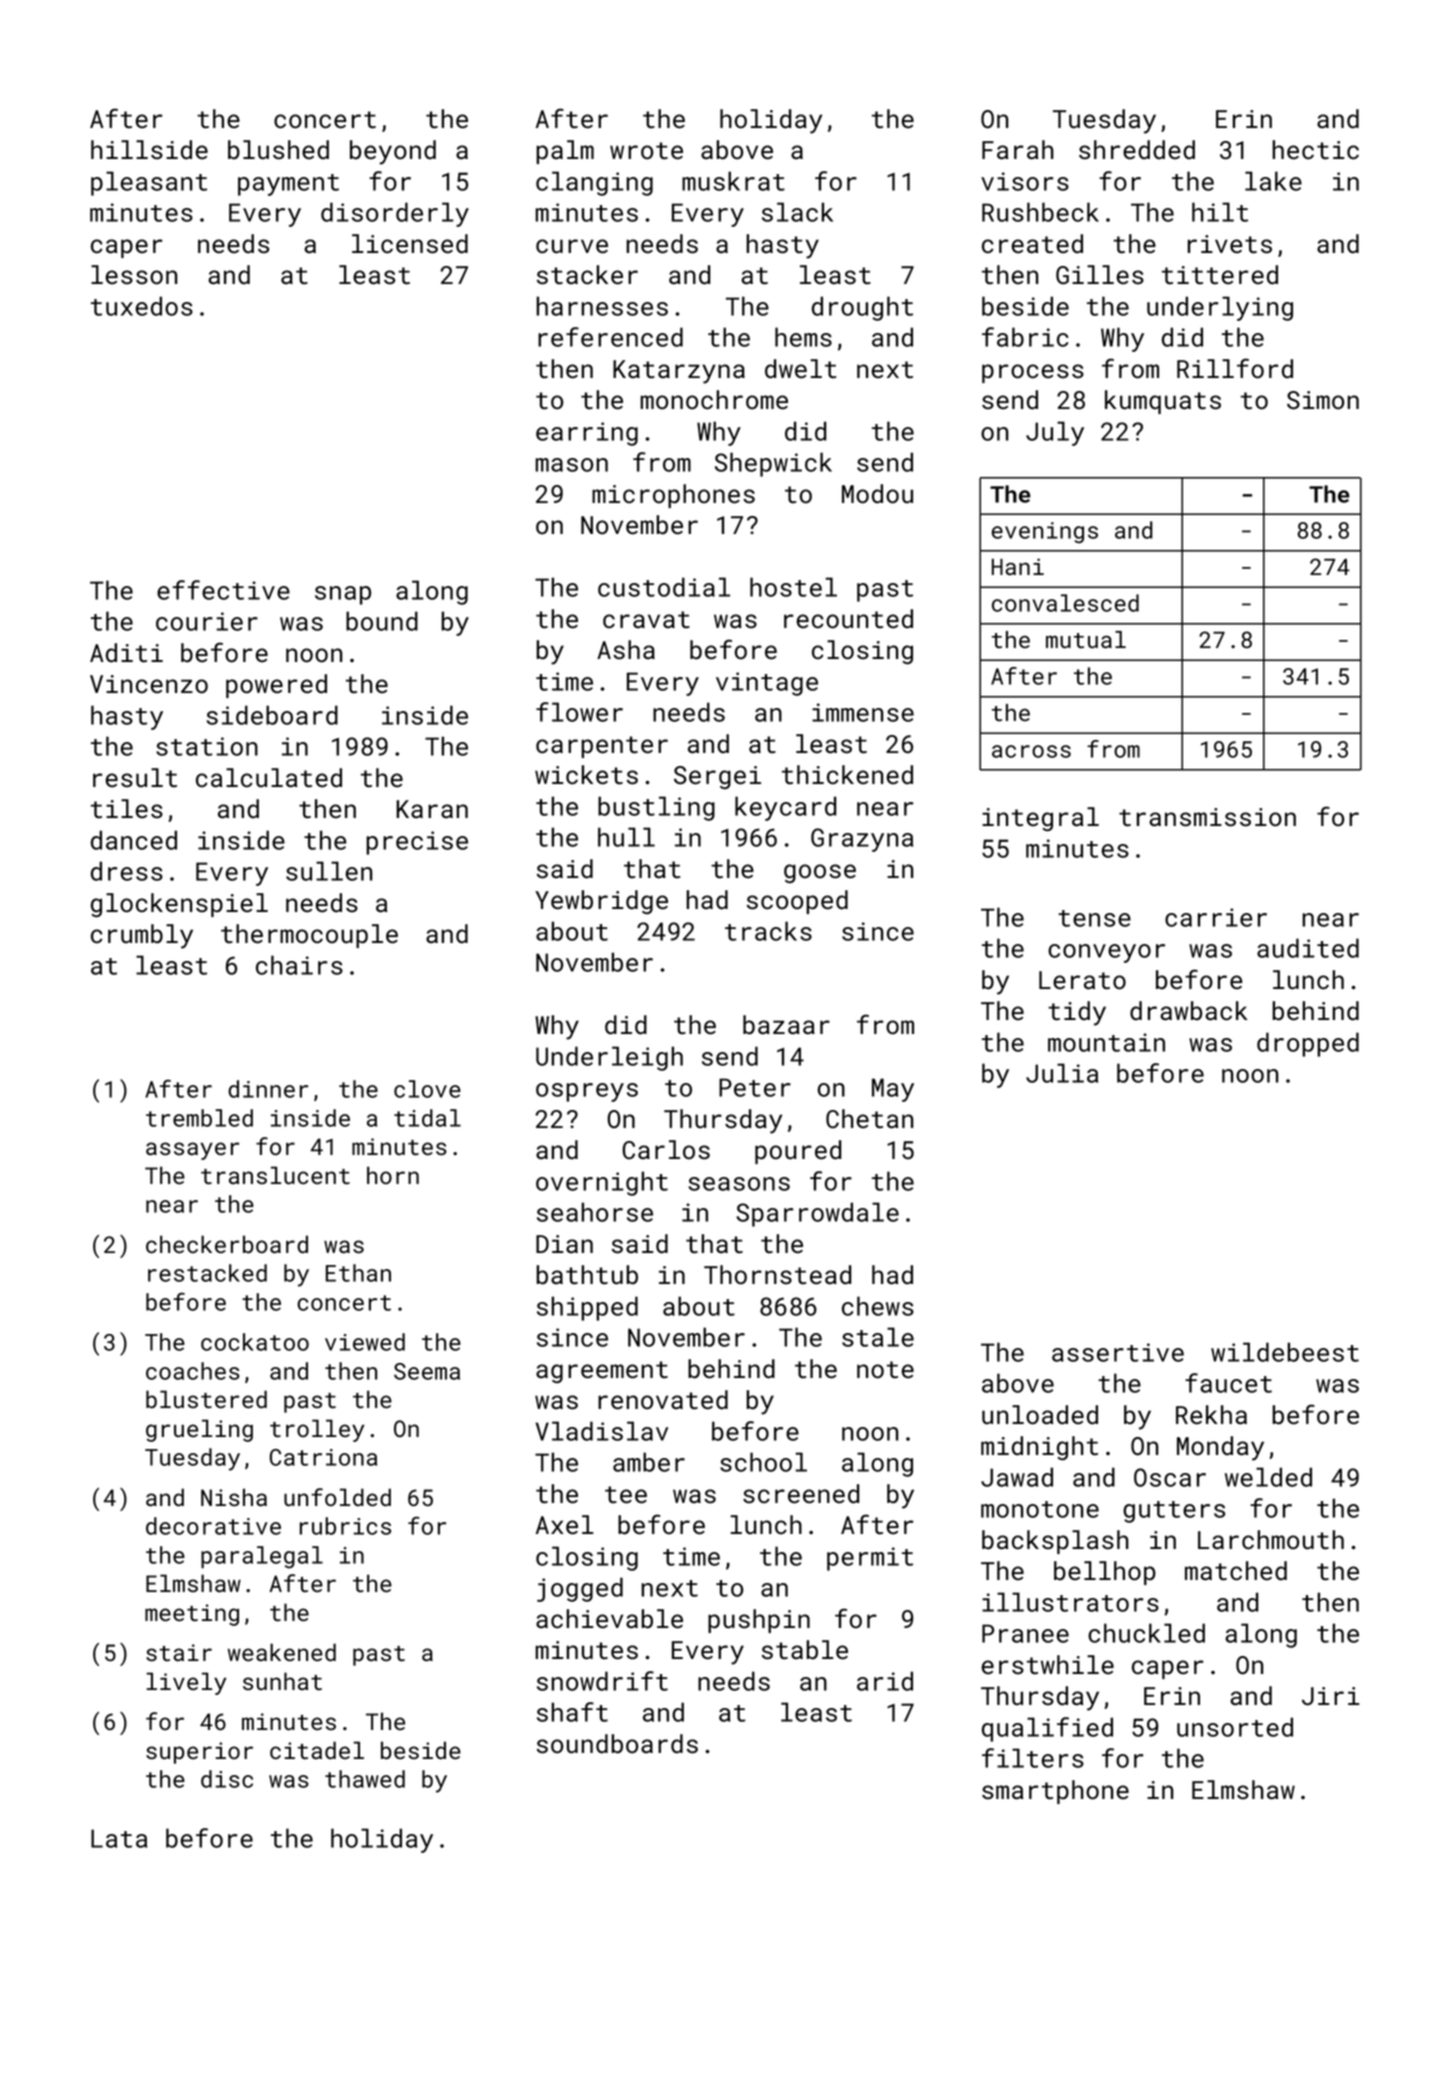 The width and height of the document is (1450, 2100). What do you see at coordinates (869, 1119) in the document?
I see `Chetan` at bounding box center [869, 1119].
